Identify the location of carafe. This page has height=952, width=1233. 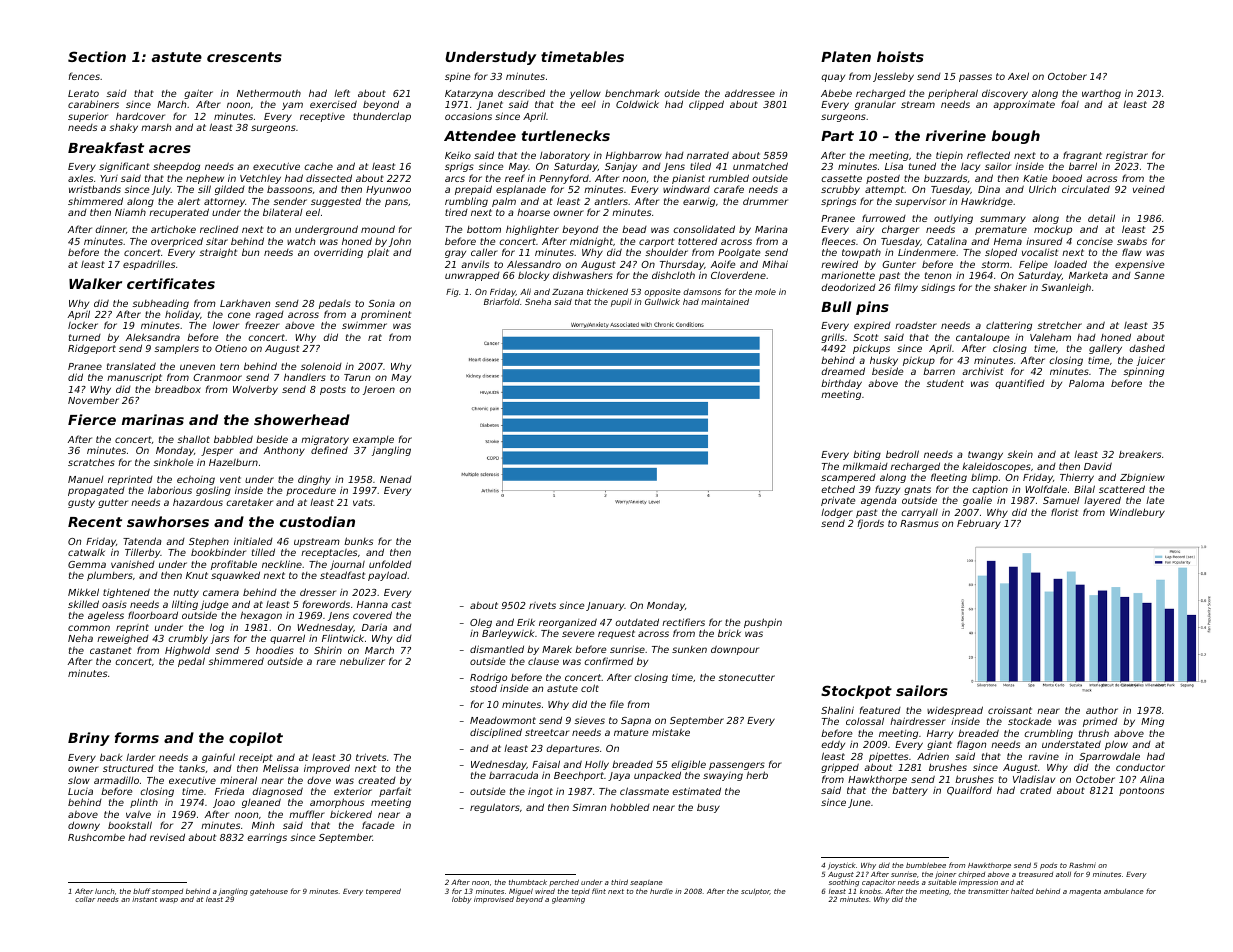
(729, 189).
